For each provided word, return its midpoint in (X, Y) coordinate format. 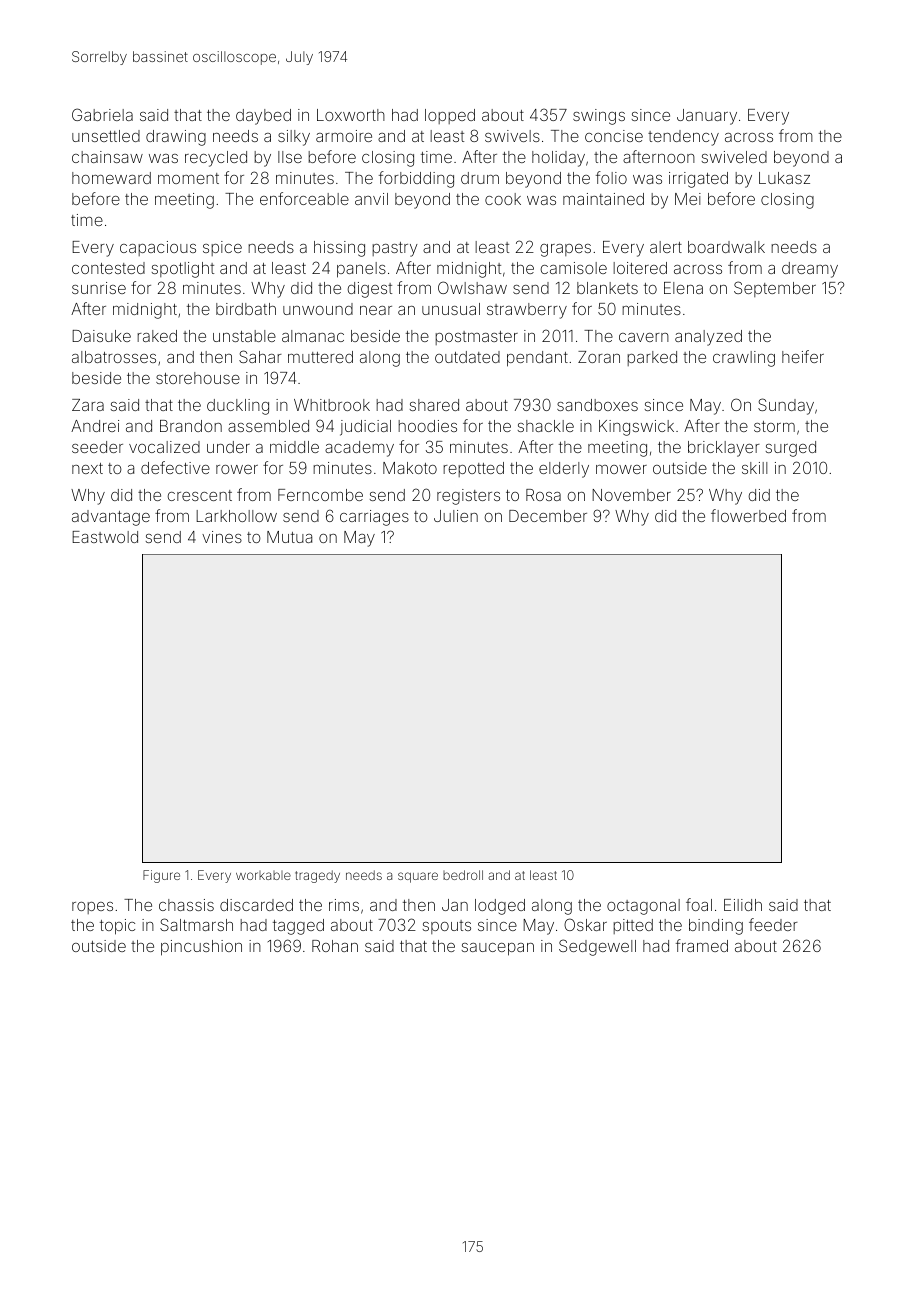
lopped (450, 116)
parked (652, 358)
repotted (473, 469)
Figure (161, 876)
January (707, 117)
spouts (447, 927)
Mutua (289, 537)
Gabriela (102, 114)
